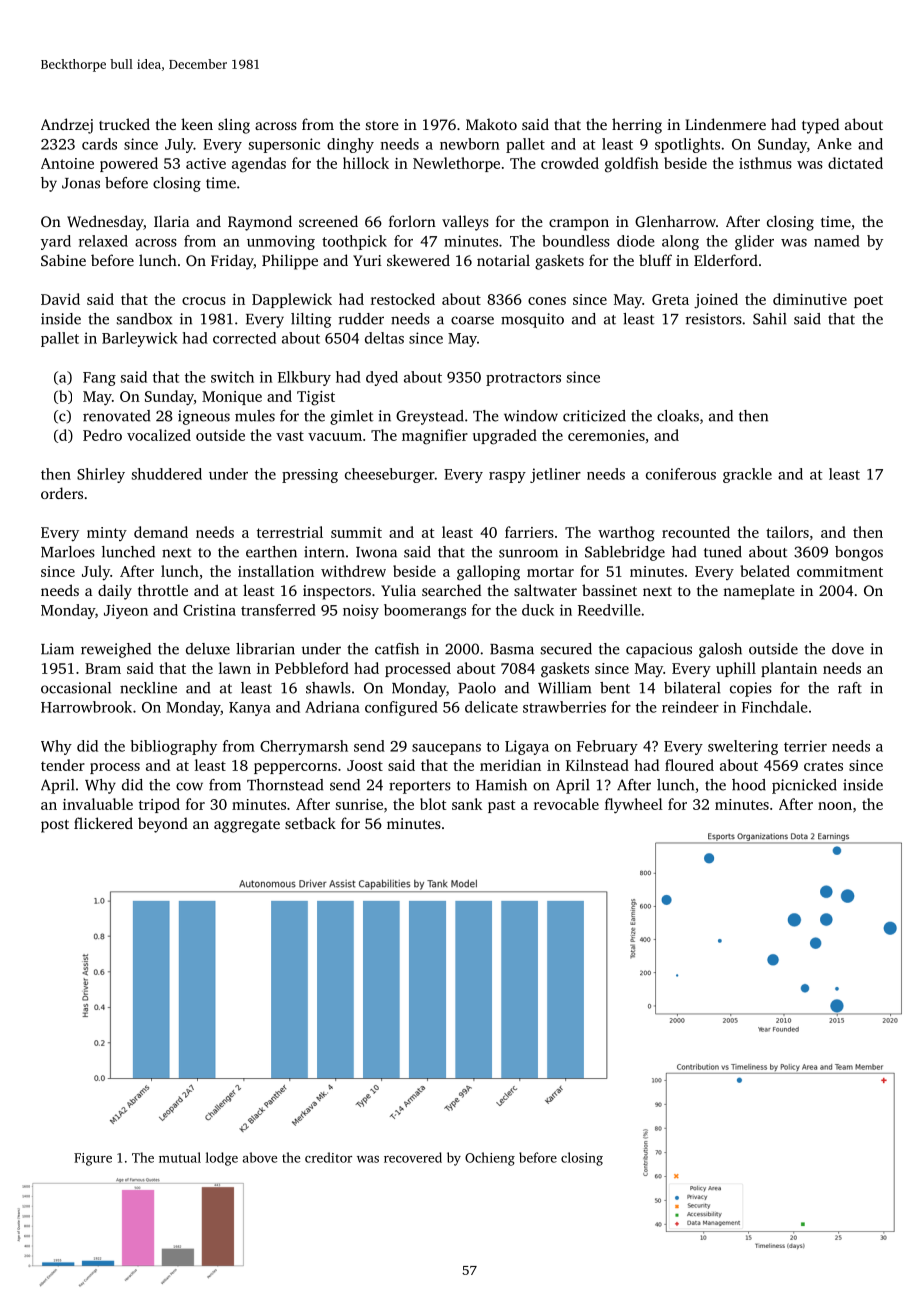 Image resolution: width=924 pixels, height=1308 pixels. I want to click on mutual, so click(180, 1157).
